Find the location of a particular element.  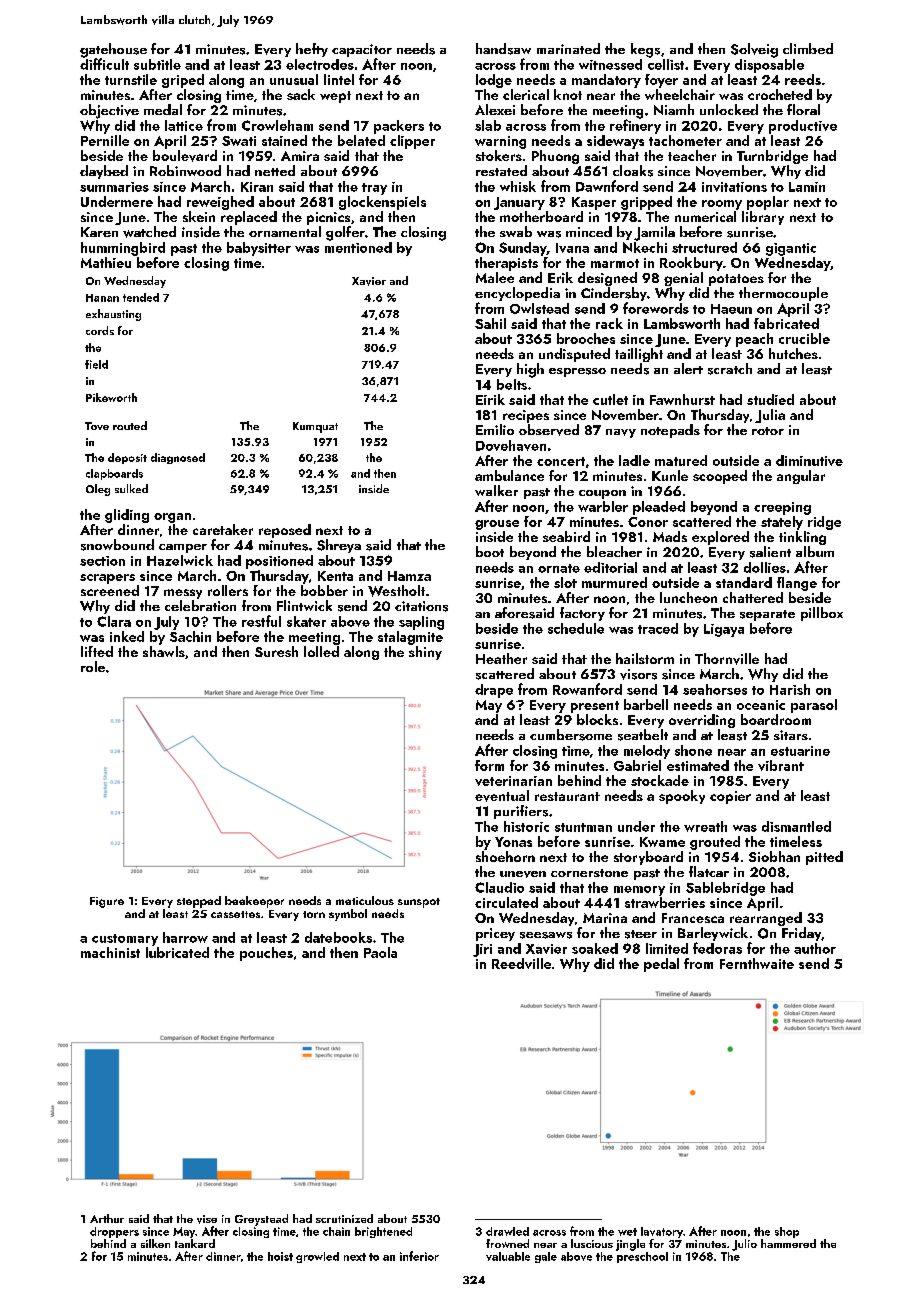

customary is located at coordinates (125, 940).
